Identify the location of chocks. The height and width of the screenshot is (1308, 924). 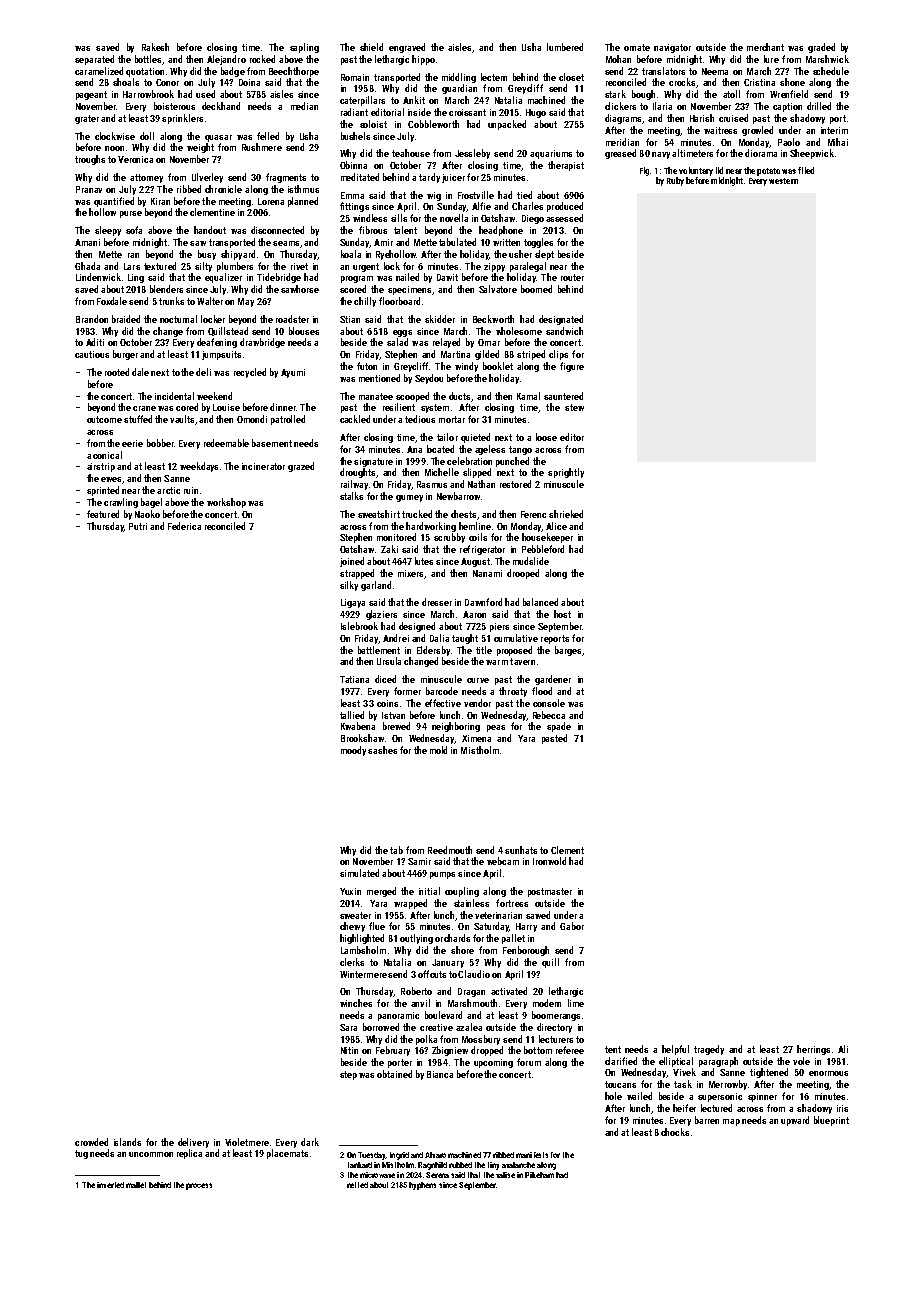
(675, 1132).
